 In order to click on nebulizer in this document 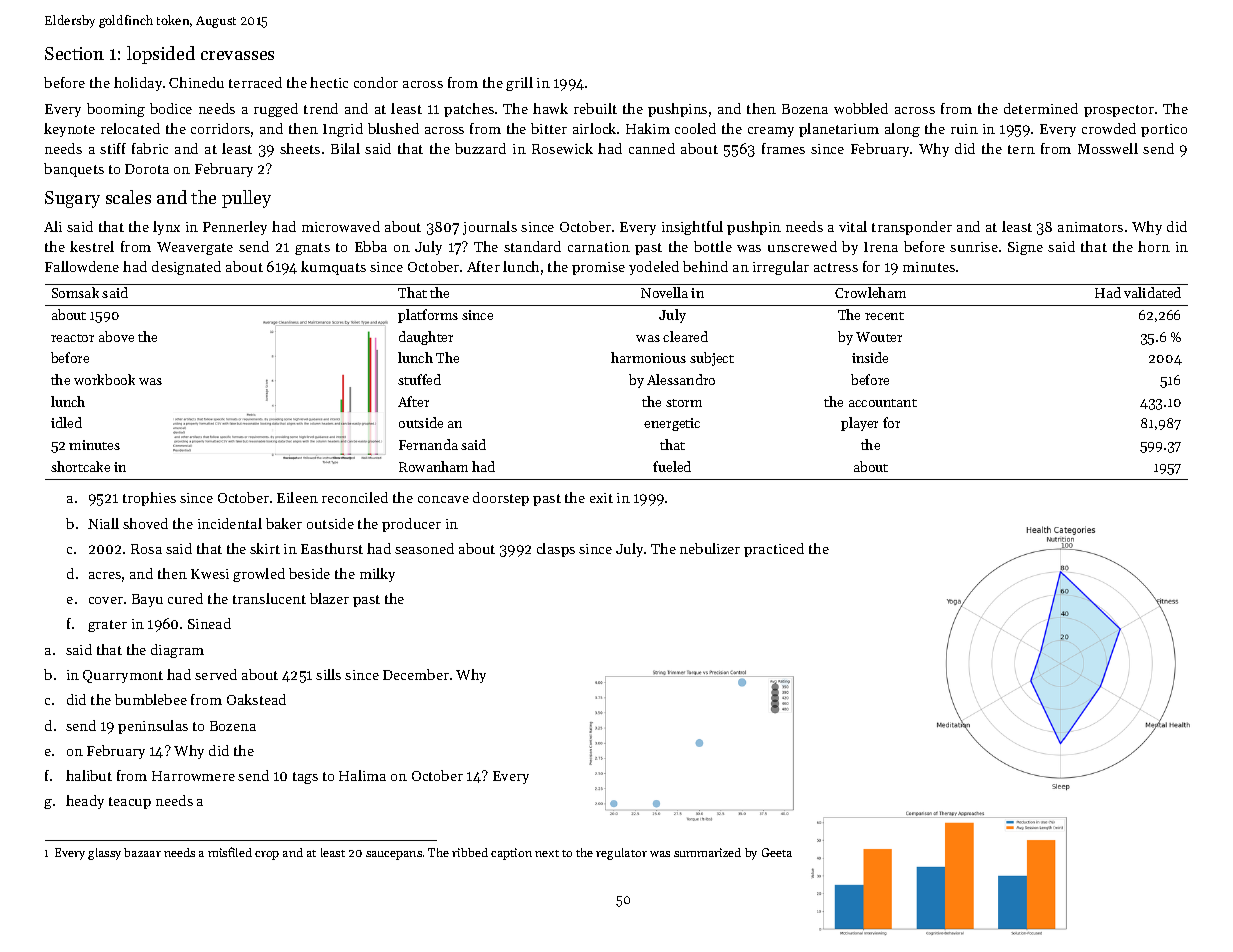, I will do `click(710, 548)`.
